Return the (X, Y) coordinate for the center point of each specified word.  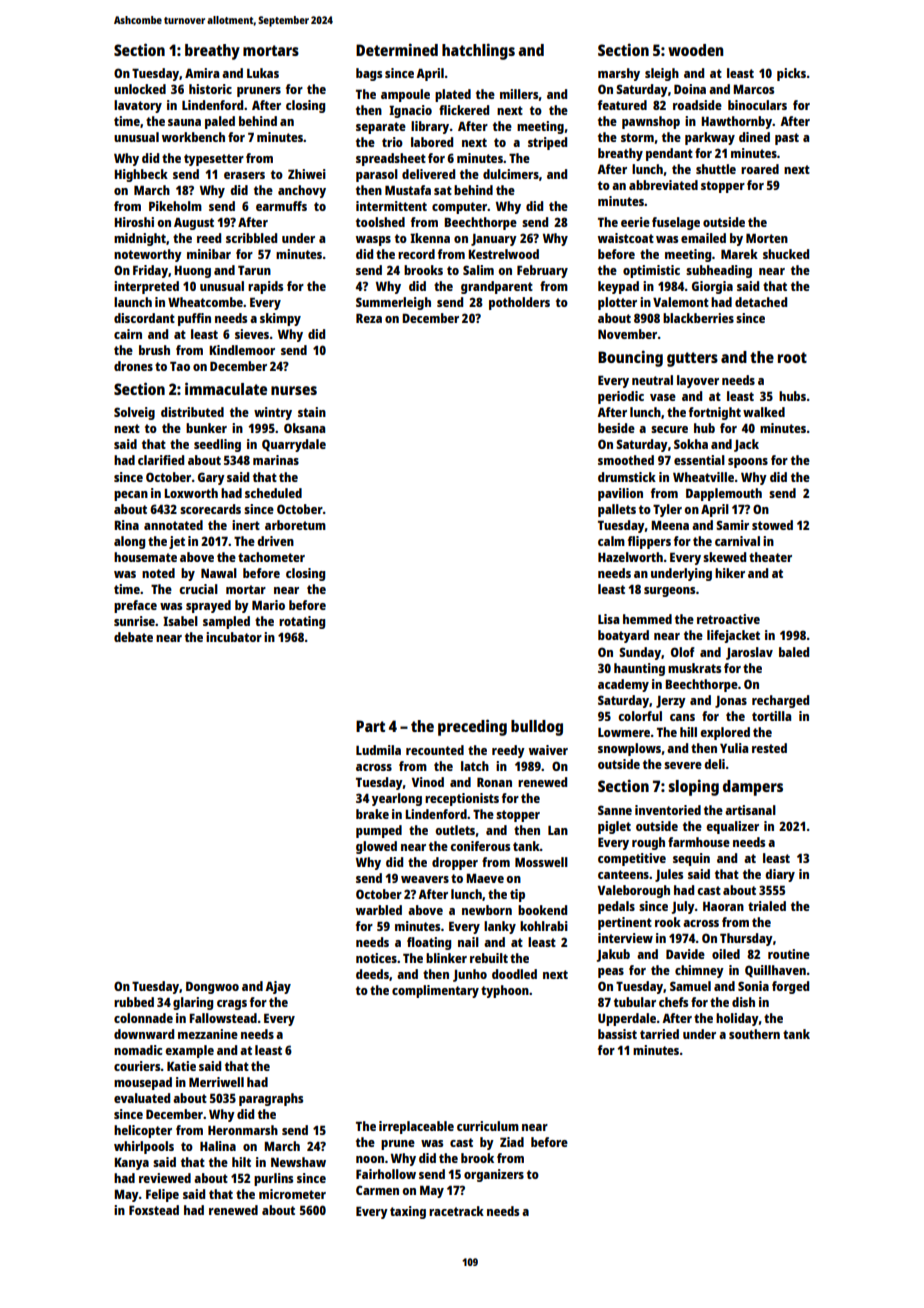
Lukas (263, 73)
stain (312, 412)
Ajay (278, 987)
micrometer (292, 1194)
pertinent (625, 923)
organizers (494, 1175)
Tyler (667, 510)
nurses (294, 390)
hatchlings (478, 51)
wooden (695, 50)
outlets (455, 830)
